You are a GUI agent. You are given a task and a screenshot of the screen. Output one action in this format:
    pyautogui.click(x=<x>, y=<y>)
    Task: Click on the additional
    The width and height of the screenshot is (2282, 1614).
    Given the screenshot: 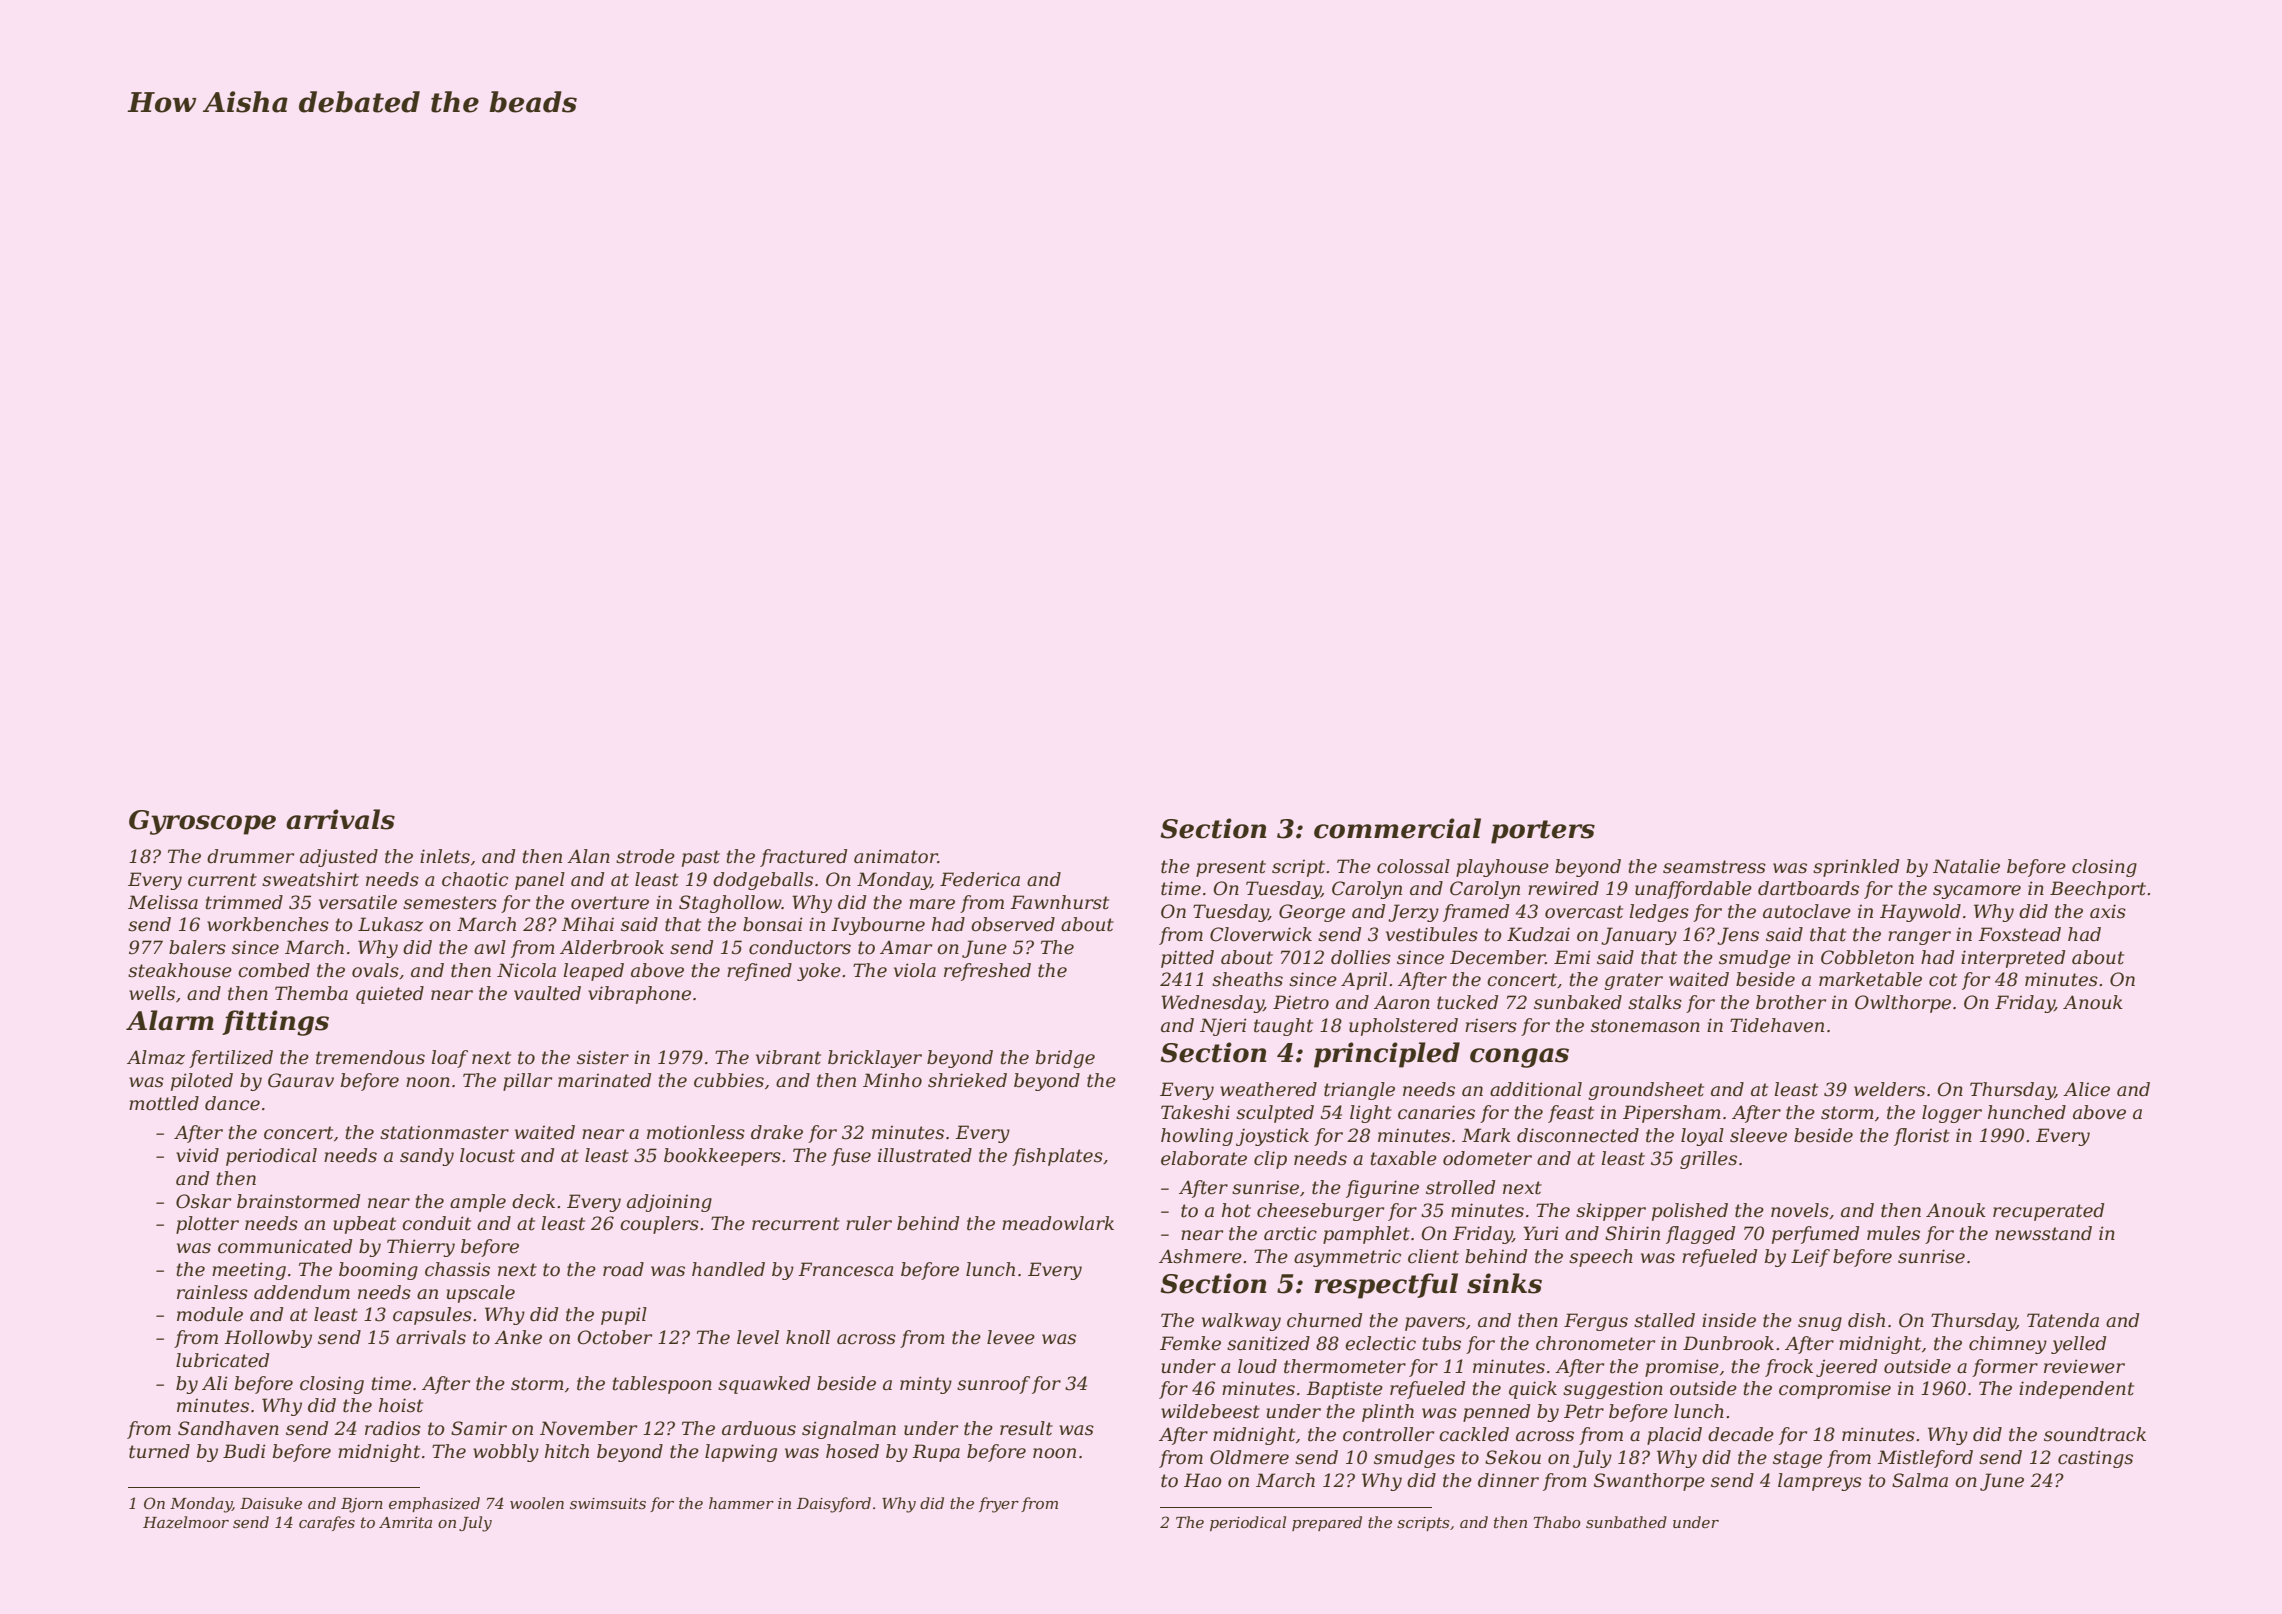 What is the action you would take?
    pyautogui.click(x=1536, y=1089)
